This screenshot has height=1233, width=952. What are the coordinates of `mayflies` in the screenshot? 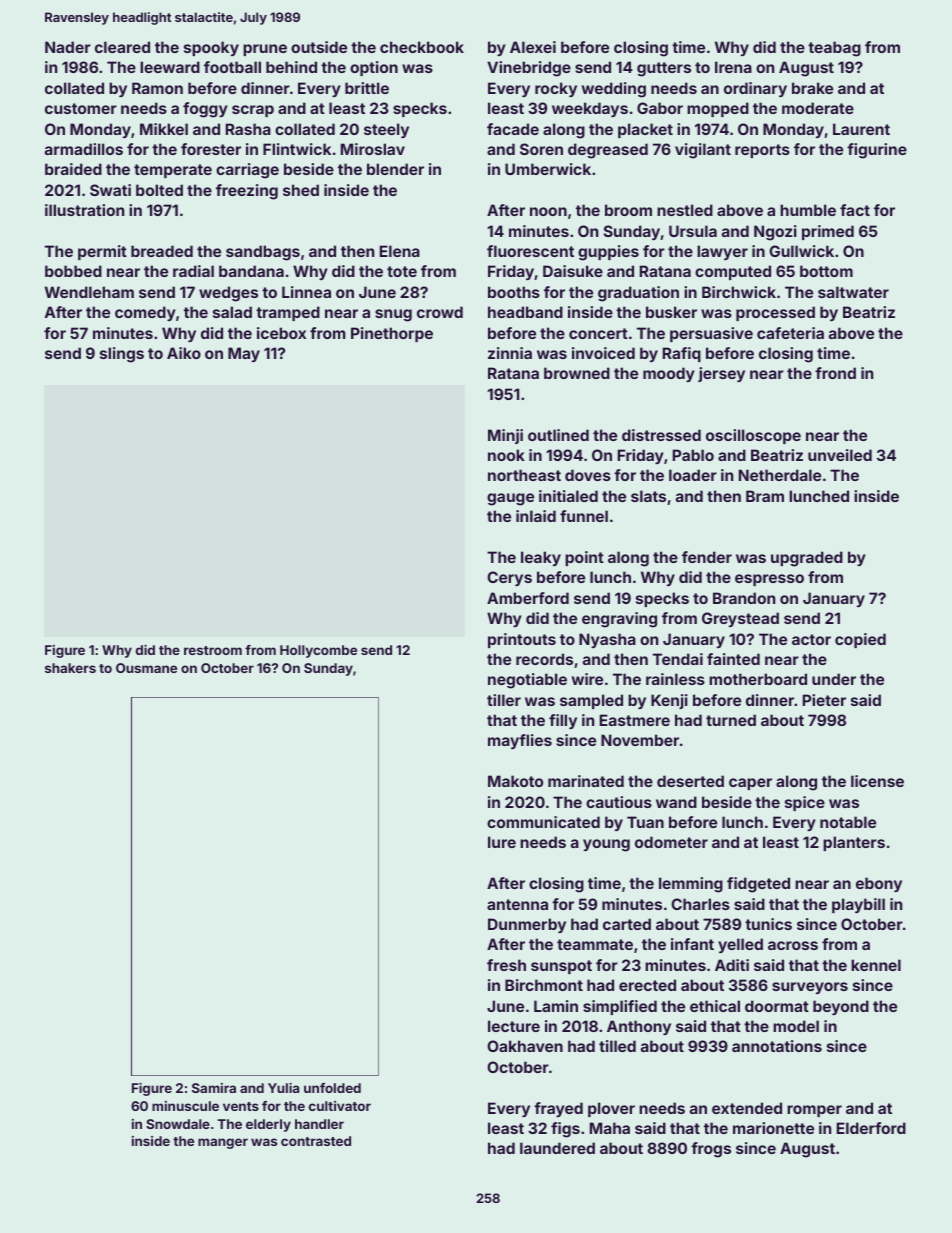 It's located at (520, 741).
